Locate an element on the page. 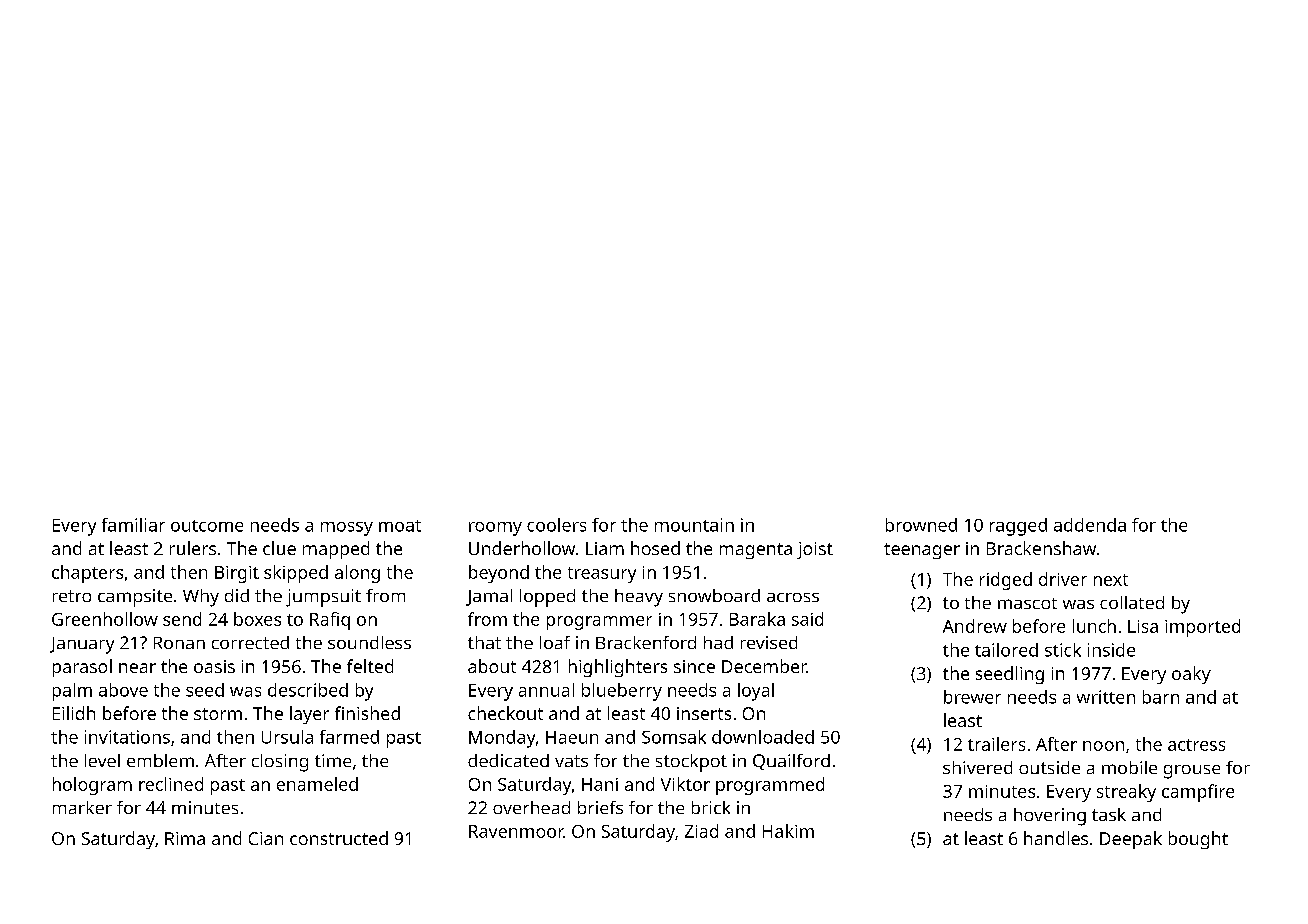 This image has width=1308, height=924. annual is located at coordinates (546, 690).
